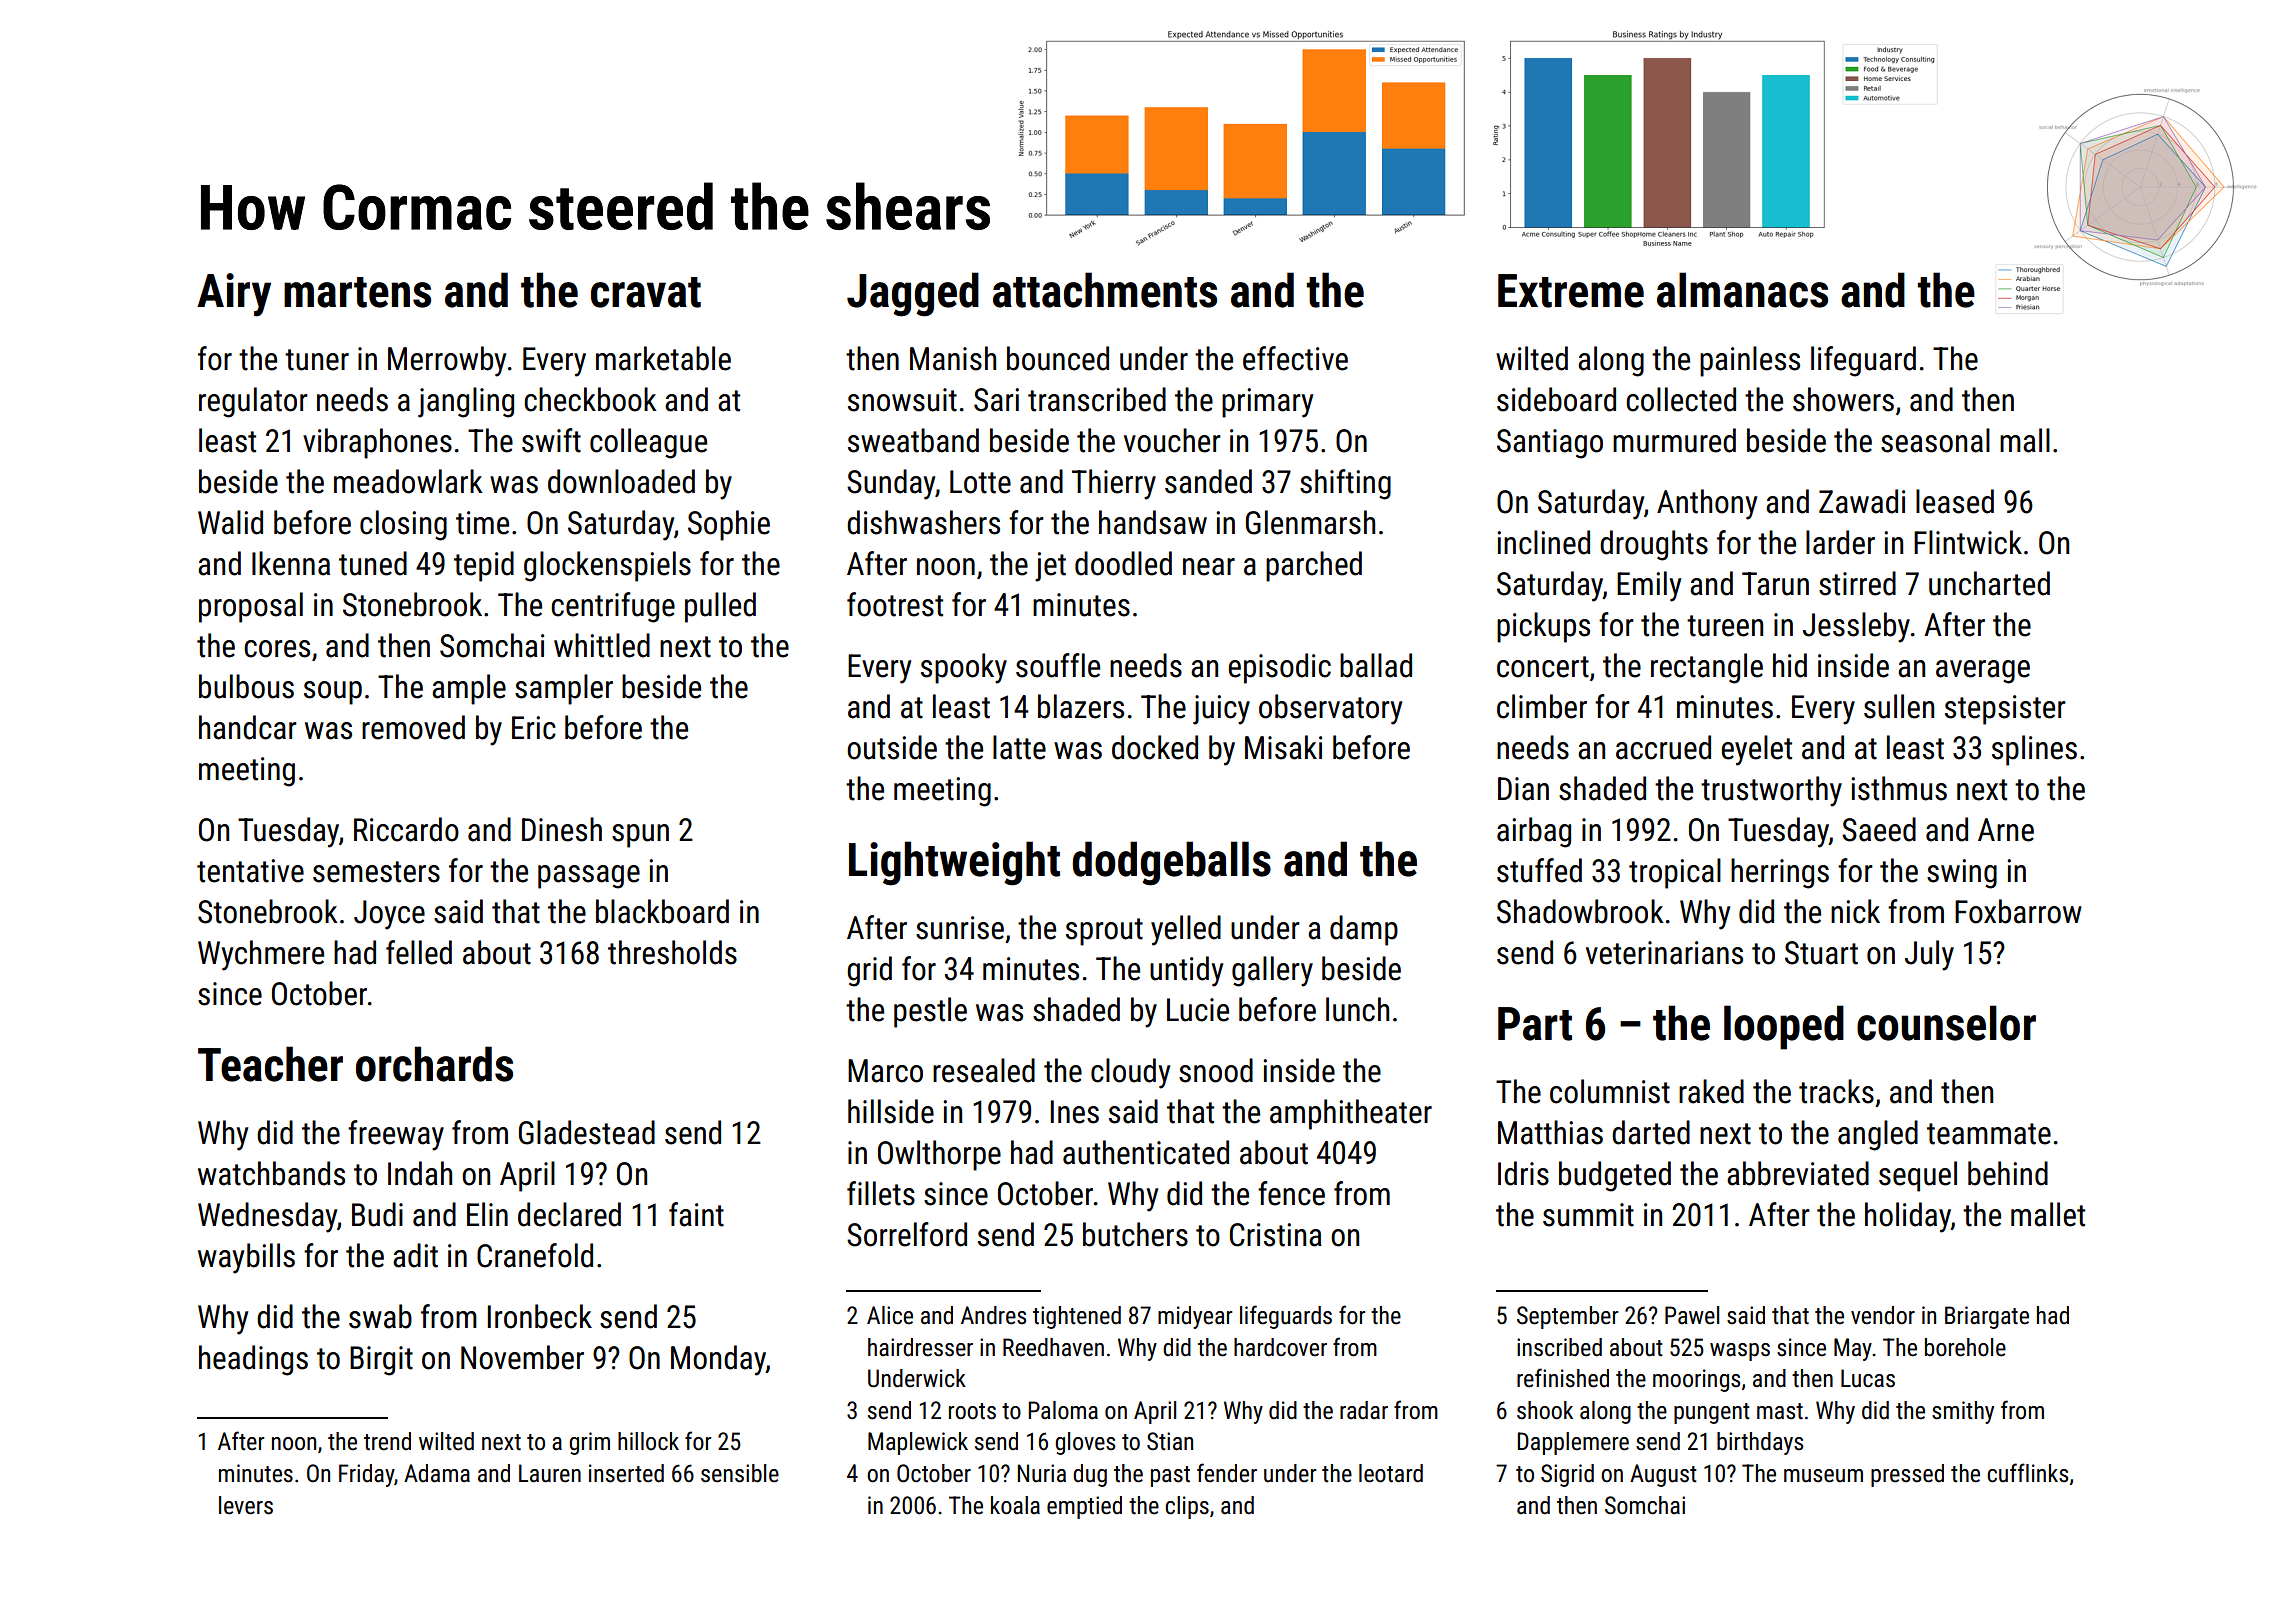 This page has height=1620, width=2292. What do you see at coordinates (626, 1473) in the page?
I see `inserted` at bounding box center [626, 1473].
